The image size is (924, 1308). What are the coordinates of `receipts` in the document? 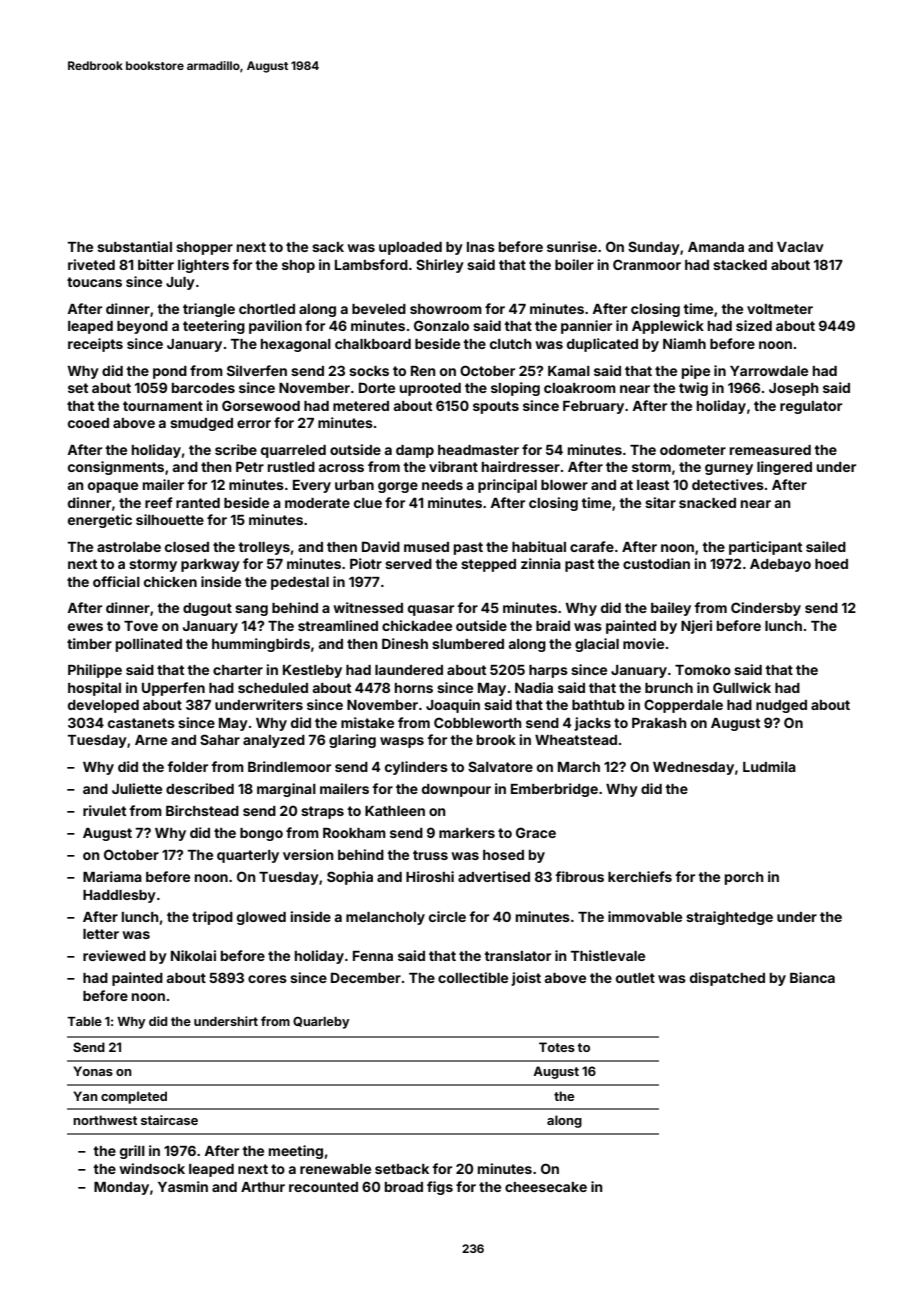 It's located at (95, 345).
